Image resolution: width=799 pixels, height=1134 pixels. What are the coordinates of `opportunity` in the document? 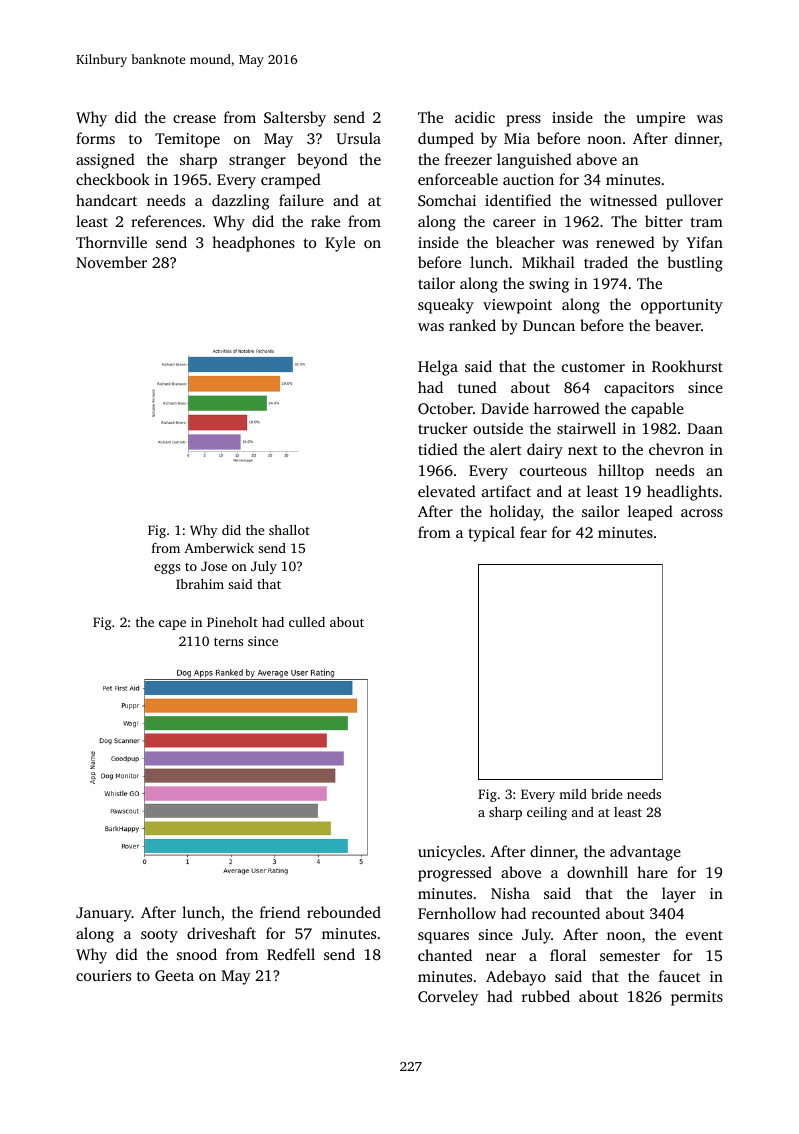 It's located at (682, 306).
